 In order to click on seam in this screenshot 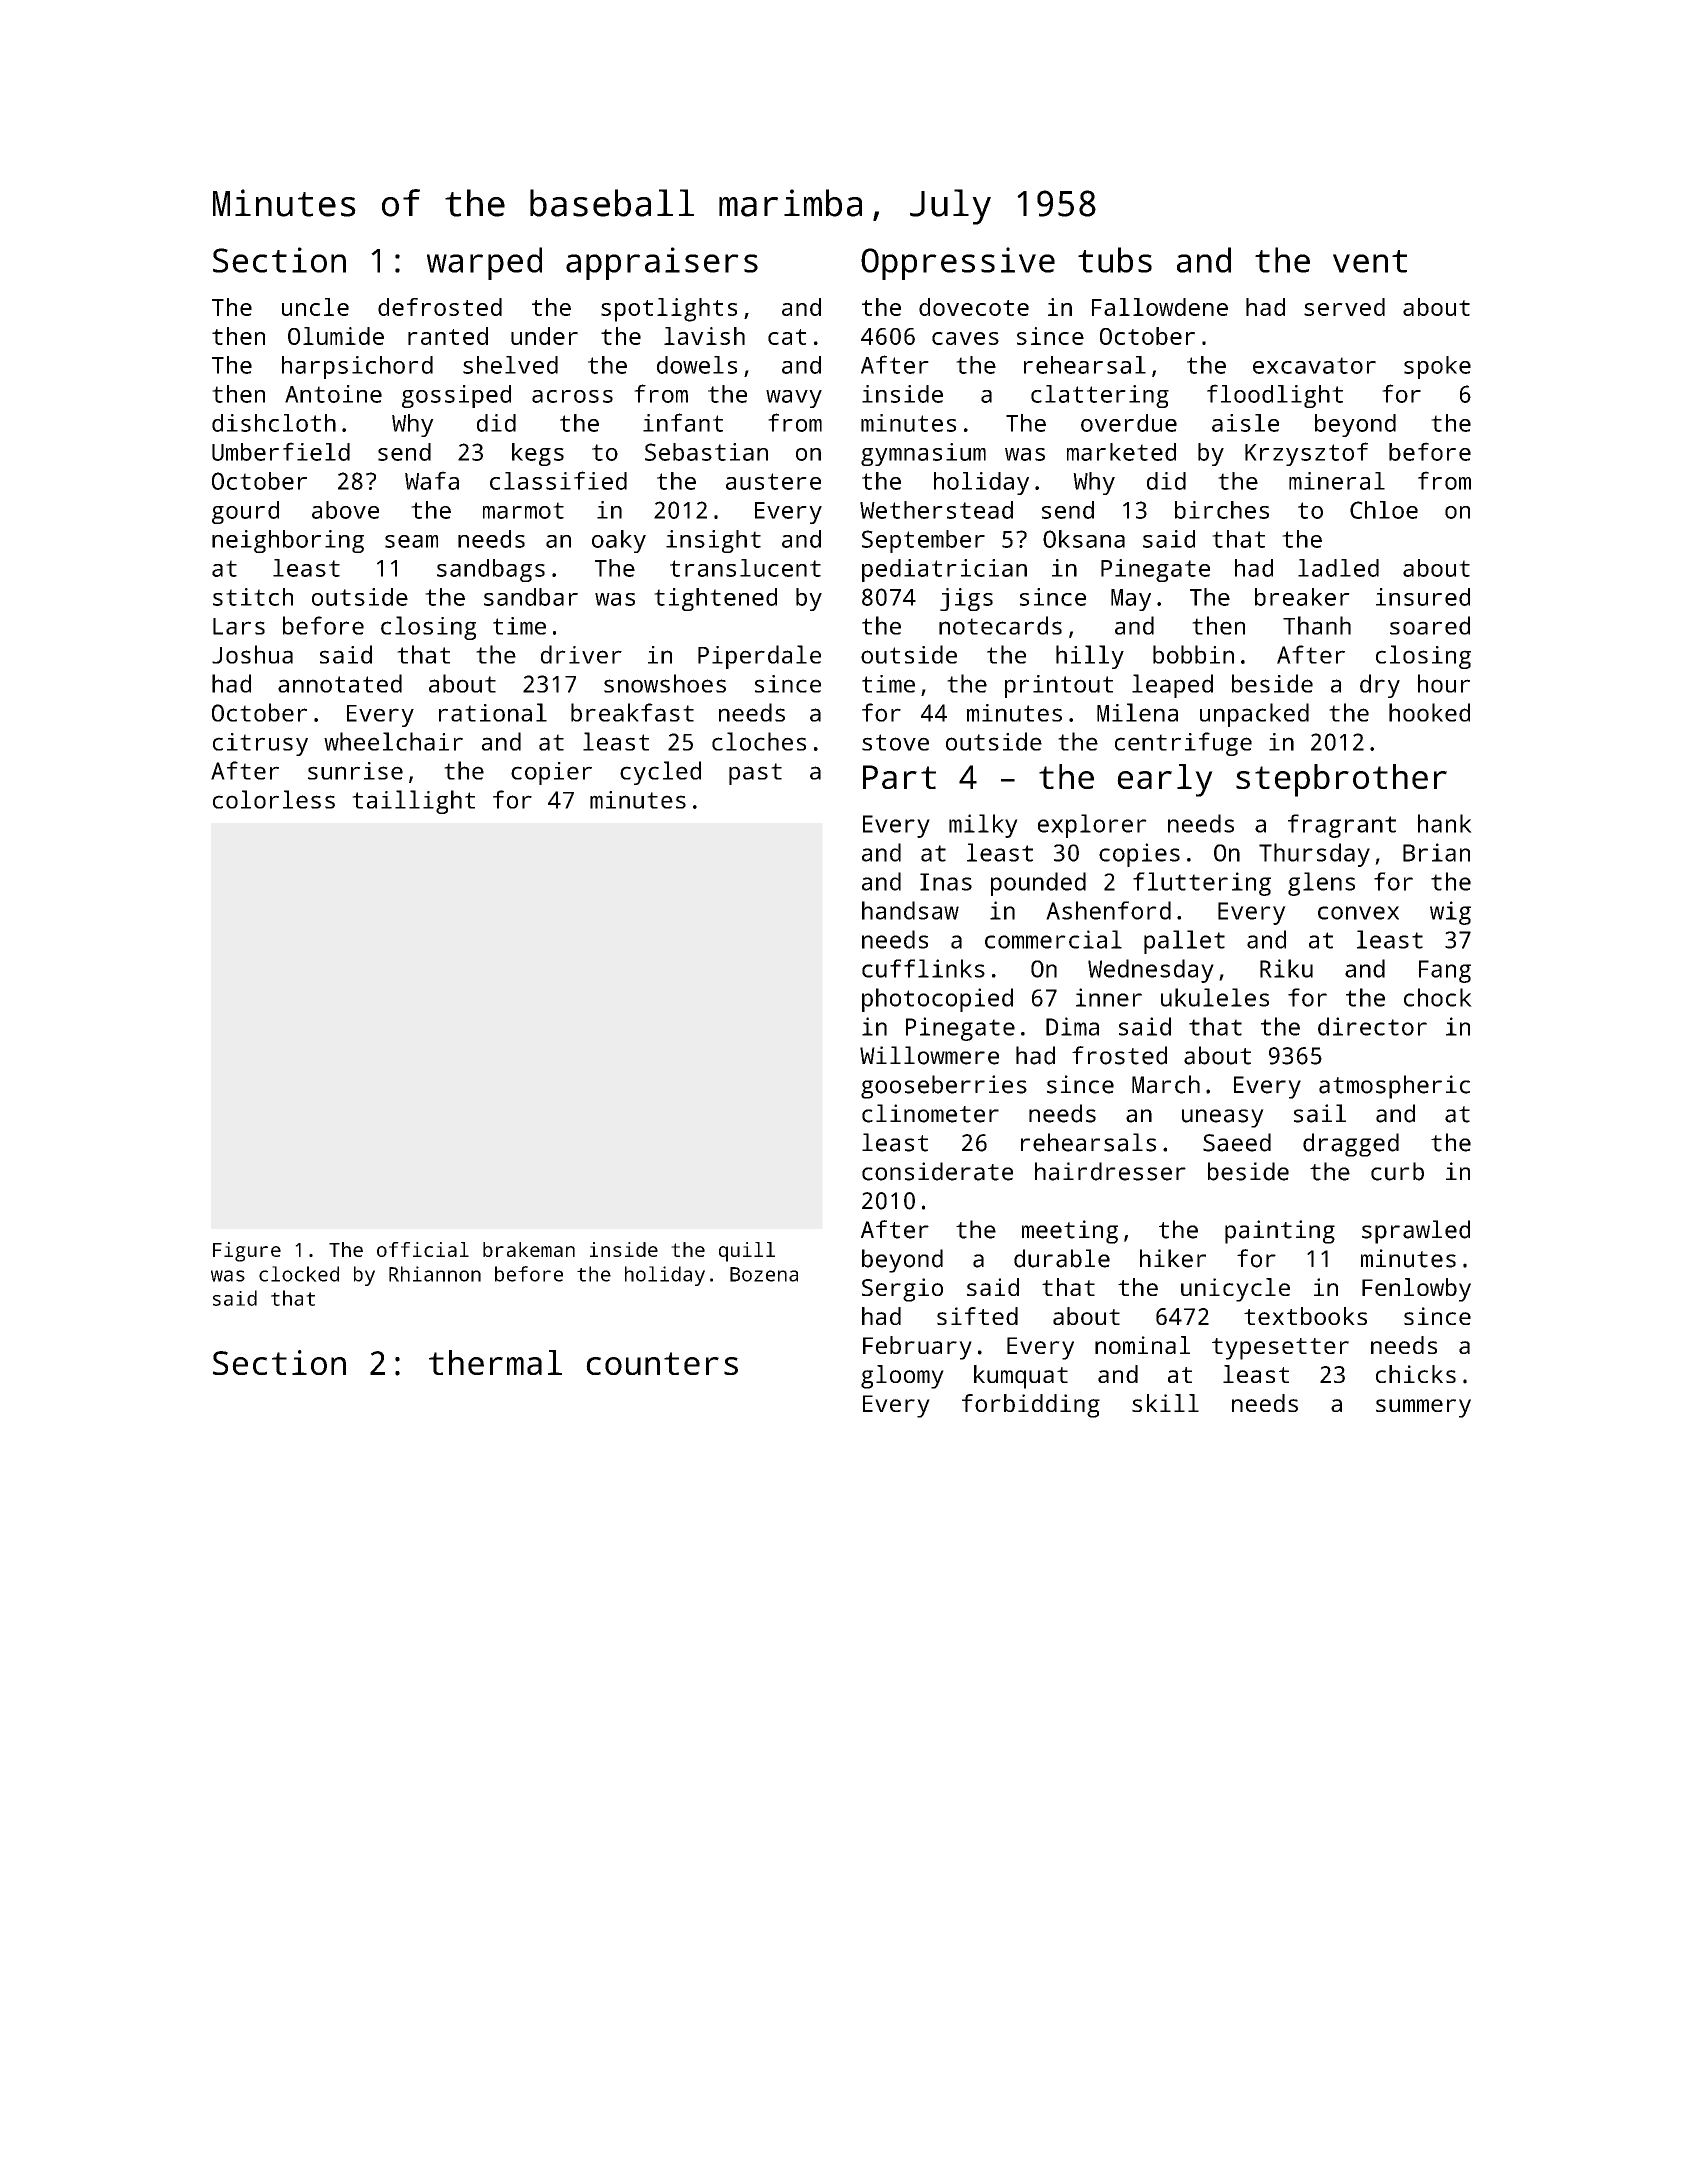, I will do `click(411, 541)`.
